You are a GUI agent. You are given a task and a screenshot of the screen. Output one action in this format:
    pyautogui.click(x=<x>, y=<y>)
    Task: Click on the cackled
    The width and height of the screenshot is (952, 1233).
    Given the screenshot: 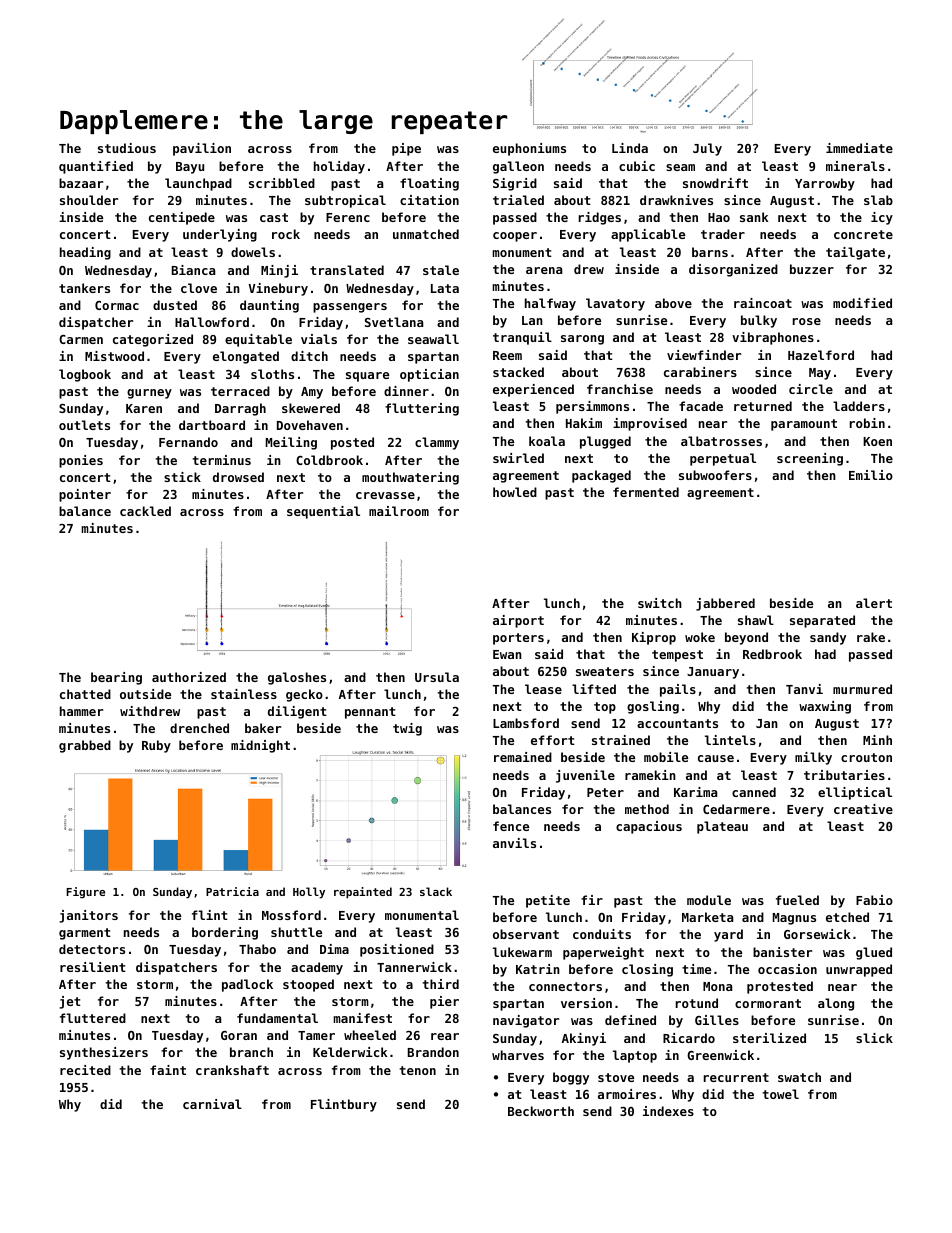 What is the action you would take?
    pyautogui.click(x=145, y=511)
